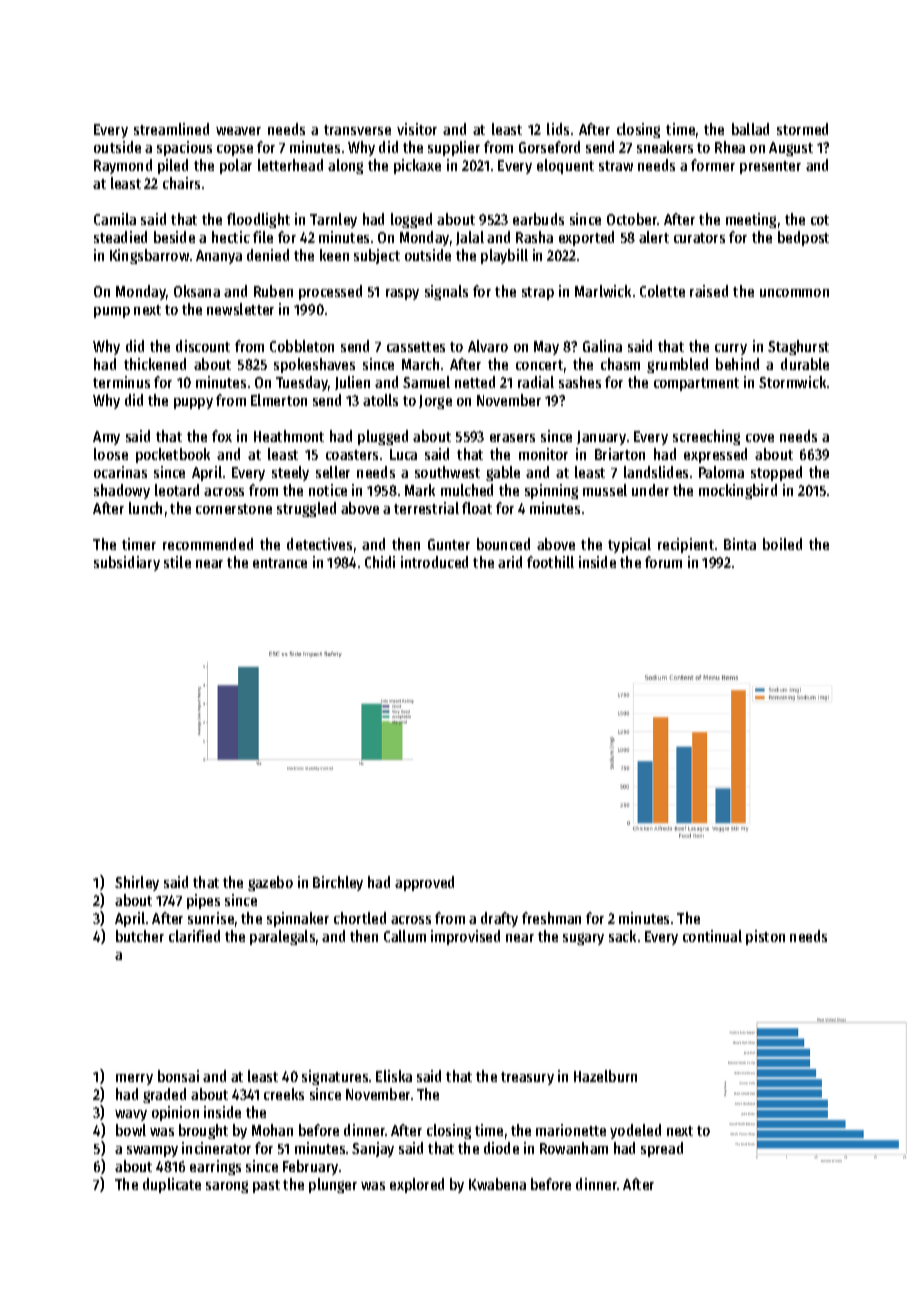  What do you see at coordinates (417, 1185) in the screenshot?
I see `explored` at bounding box center [417, 1185].
